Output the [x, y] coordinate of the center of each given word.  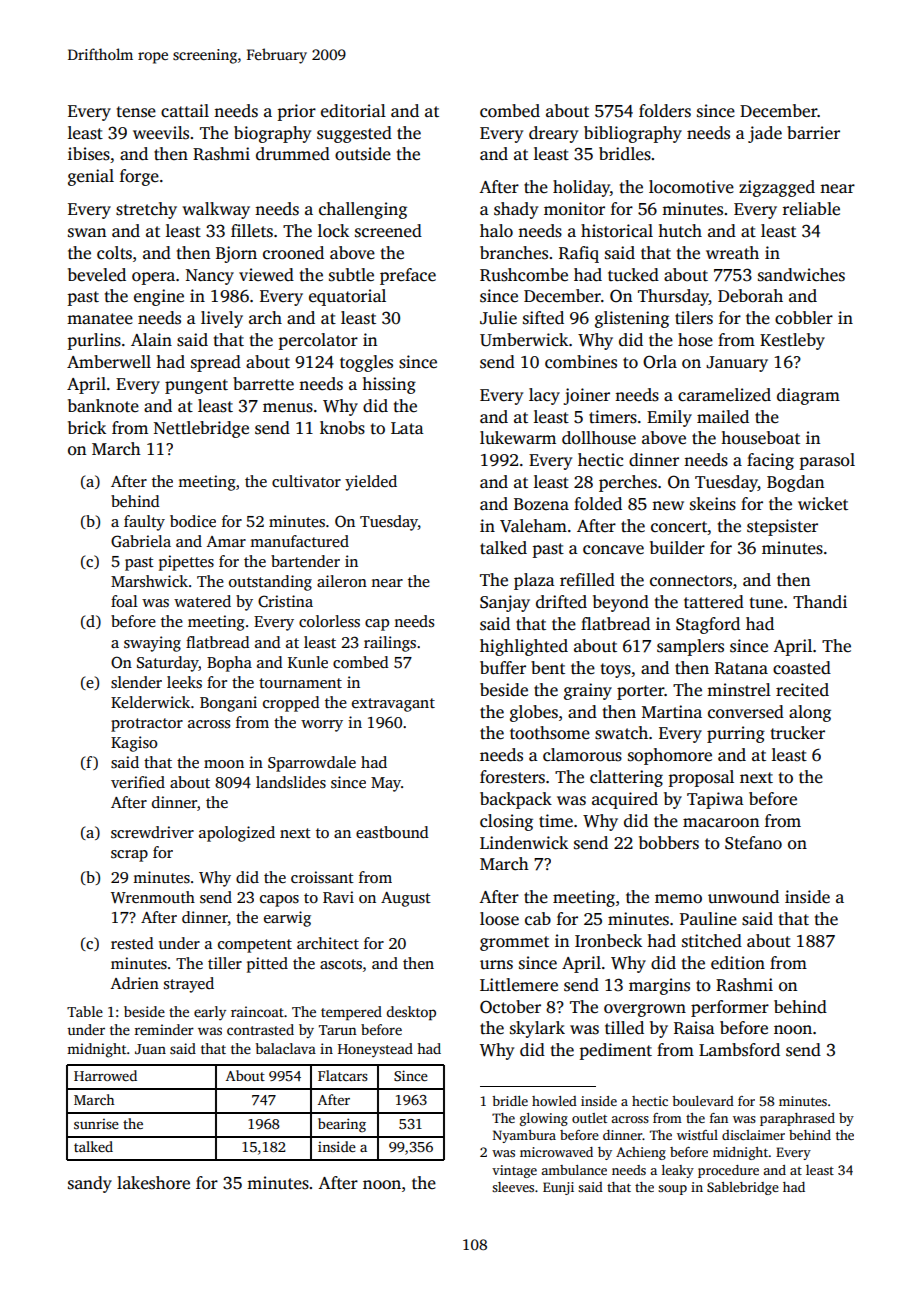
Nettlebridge [201, 429]
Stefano [753, 843]
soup [672, 1190]
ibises [89, 154]
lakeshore [153, 1183]
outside [363, 154]
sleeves [513, 1187]
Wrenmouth [153, 897]
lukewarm [518, 438]
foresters [512, 777]
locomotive [691, 187]
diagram [808, 396]
